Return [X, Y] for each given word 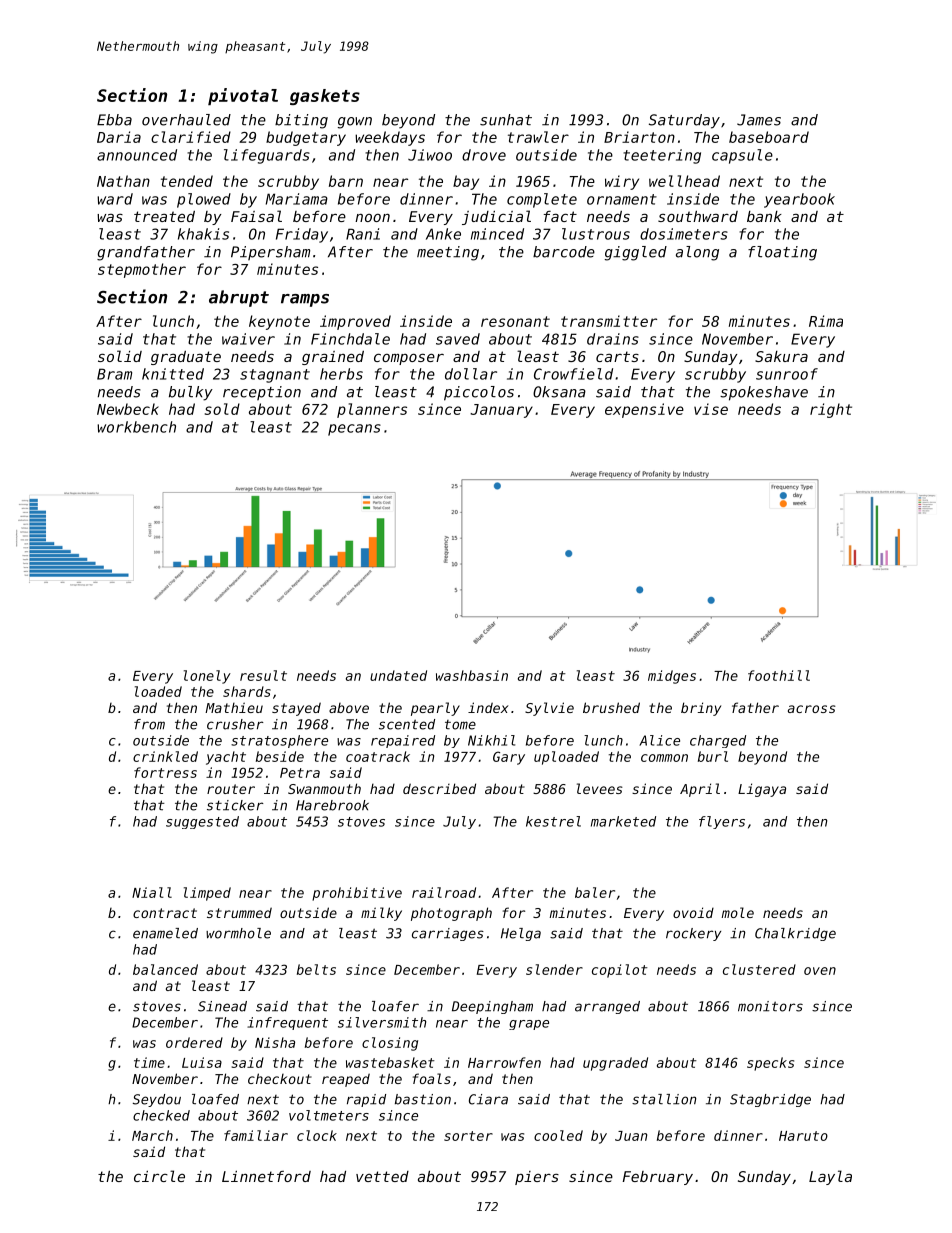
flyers [722, 822]
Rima [826, 321]
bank [764, 216]
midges [672, 677]
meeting [448, 253]
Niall [152, 892]
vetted [382, 1176]
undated [398, 675]
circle [159, 1176]
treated [164, 216]
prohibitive [357, 894]
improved [355, 322]
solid [120, 356]
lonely [207, 677]
